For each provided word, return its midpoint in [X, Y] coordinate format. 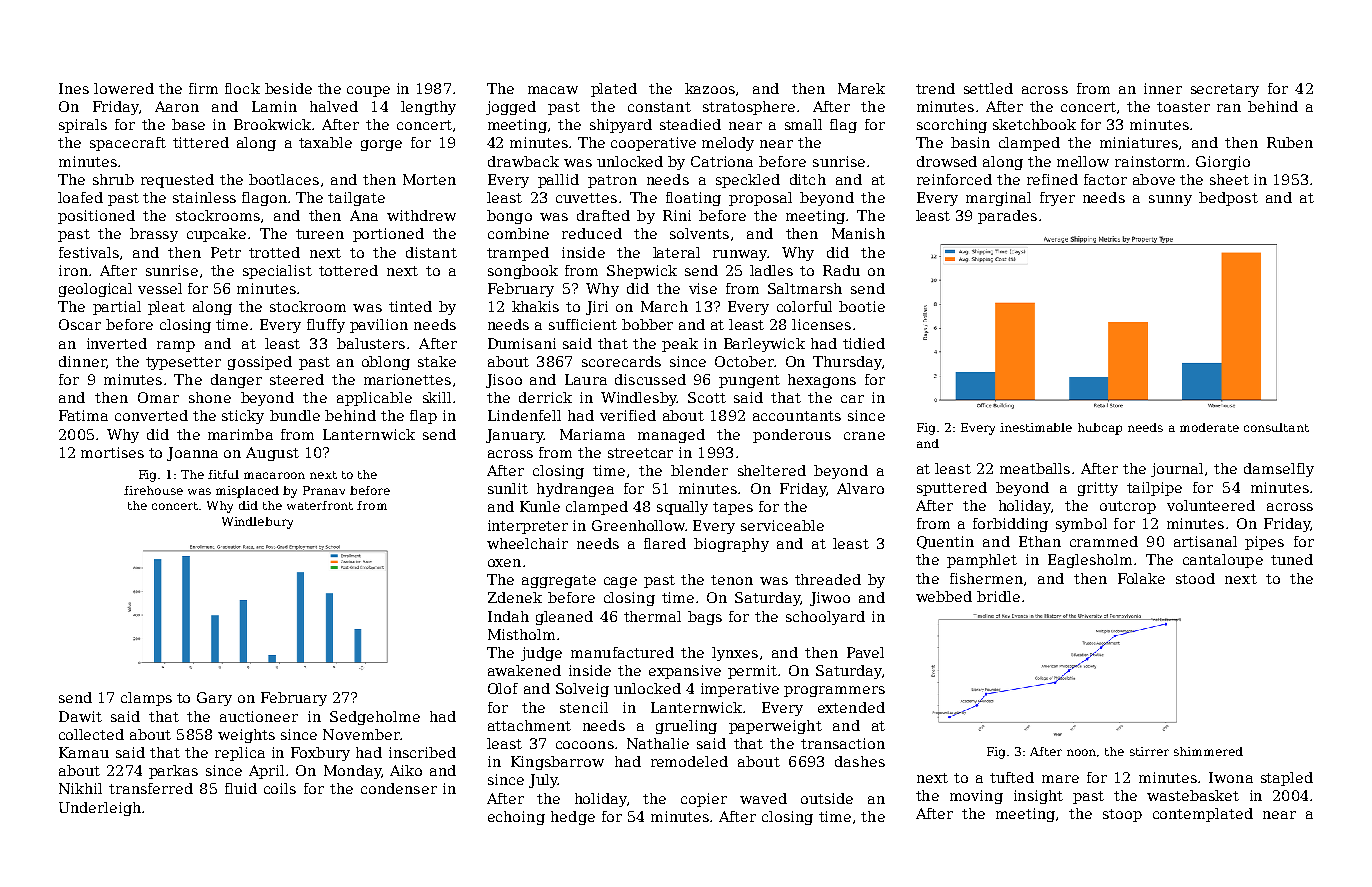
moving [976, 797]
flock [242, 88]
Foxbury [320, 754]
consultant [1276, 427]
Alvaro [860, 488]
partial [117, 308]
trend [935, 88]
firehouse [153, 490]
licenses [821, 324]
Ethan [1040, 541]
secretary [1225, 90]
